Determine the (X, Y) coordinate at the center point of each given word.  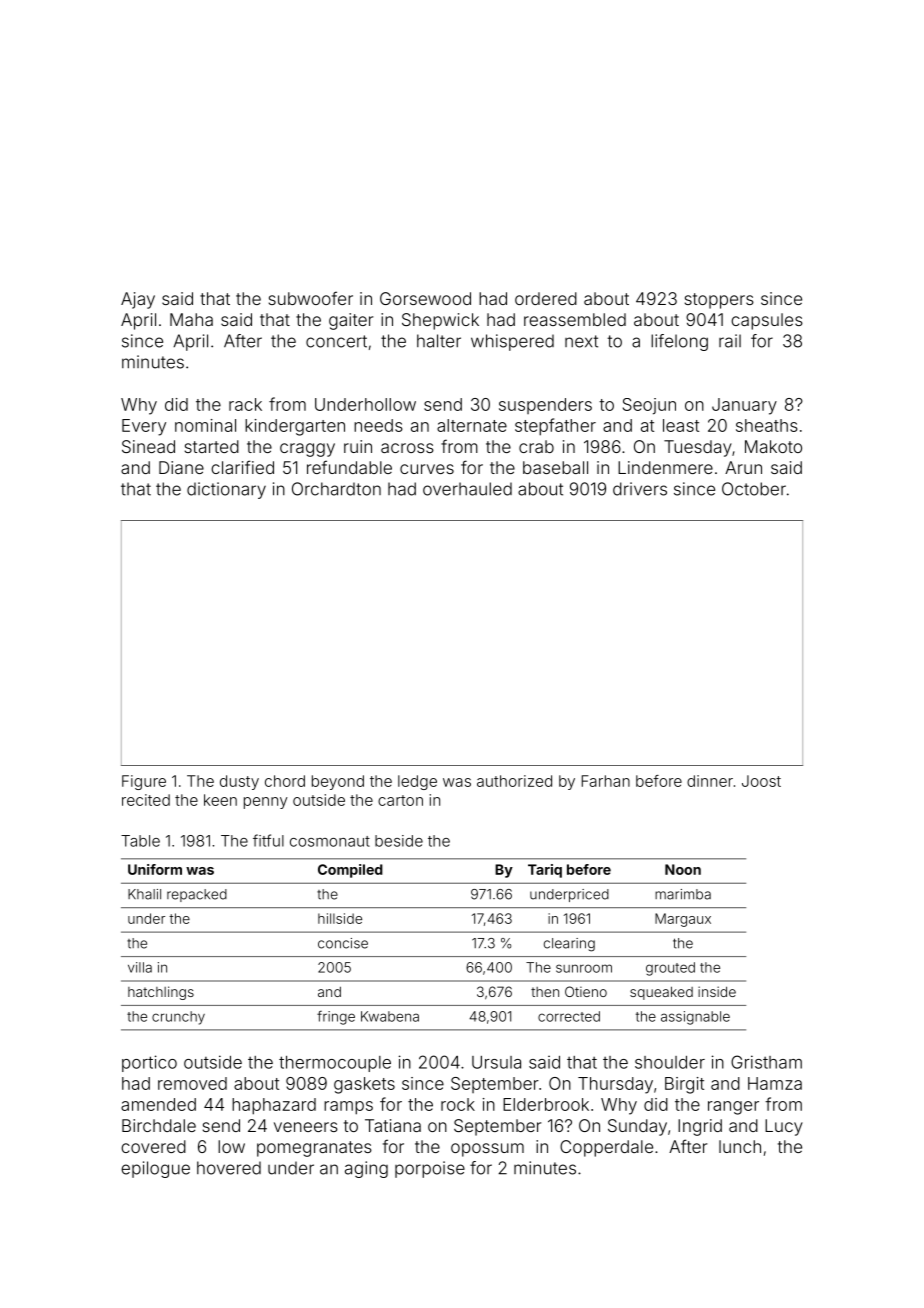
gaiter (351, 321)
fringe (336, 1018)
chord (285, 781)
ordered (546, 298)
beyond (338, 782)
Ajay (138, 300)
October (754, 489)
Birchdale (159, 1125)
